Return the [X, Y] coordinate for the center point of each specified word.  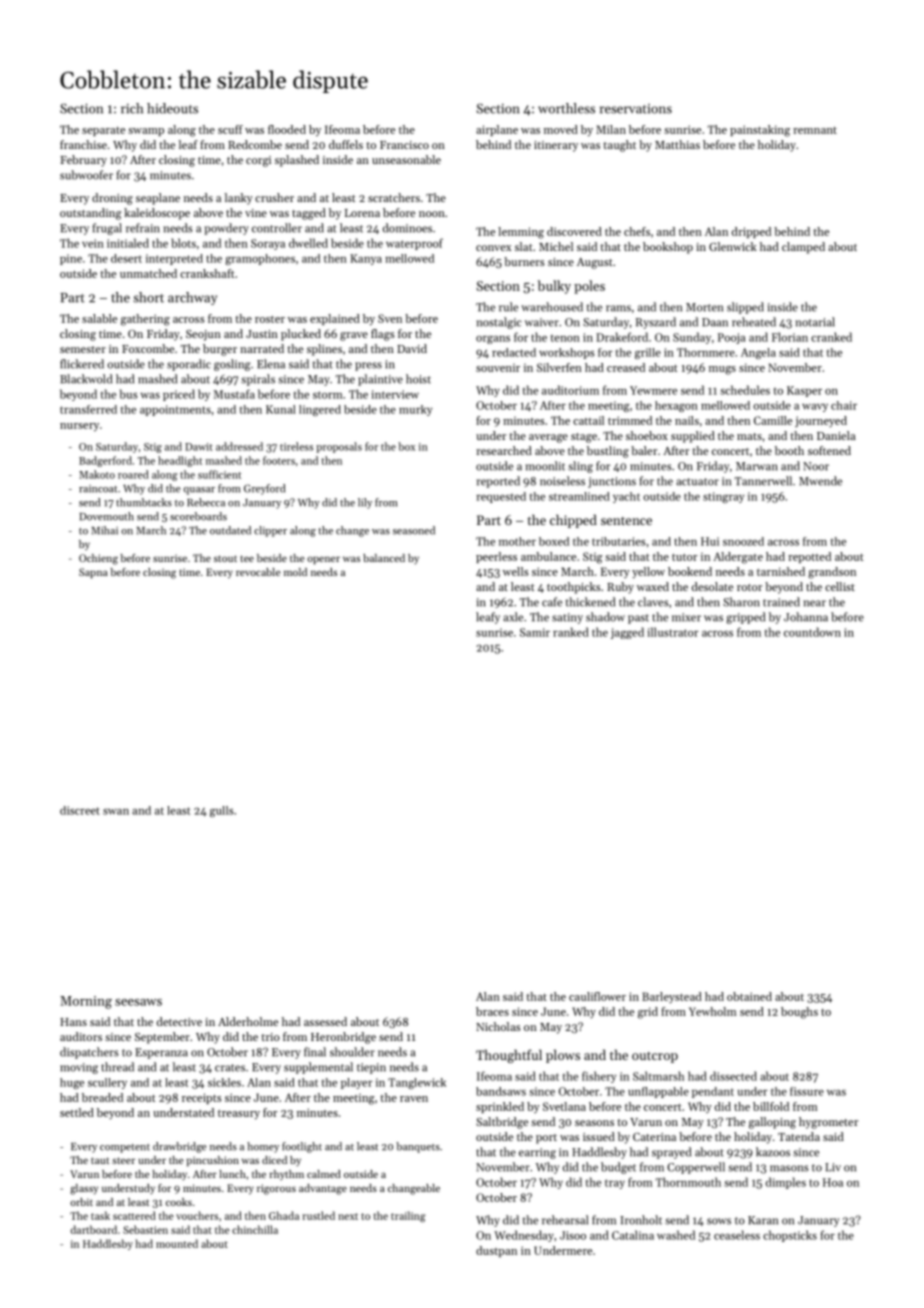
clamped [803, 248]
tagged [309, 214]
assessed [325, 1021]
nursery [79, 427]
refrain [143, 228]
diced [274, 1160]
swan [116, 812]
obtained [749, 996]
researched [504, 450]
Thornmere [706, 352]
